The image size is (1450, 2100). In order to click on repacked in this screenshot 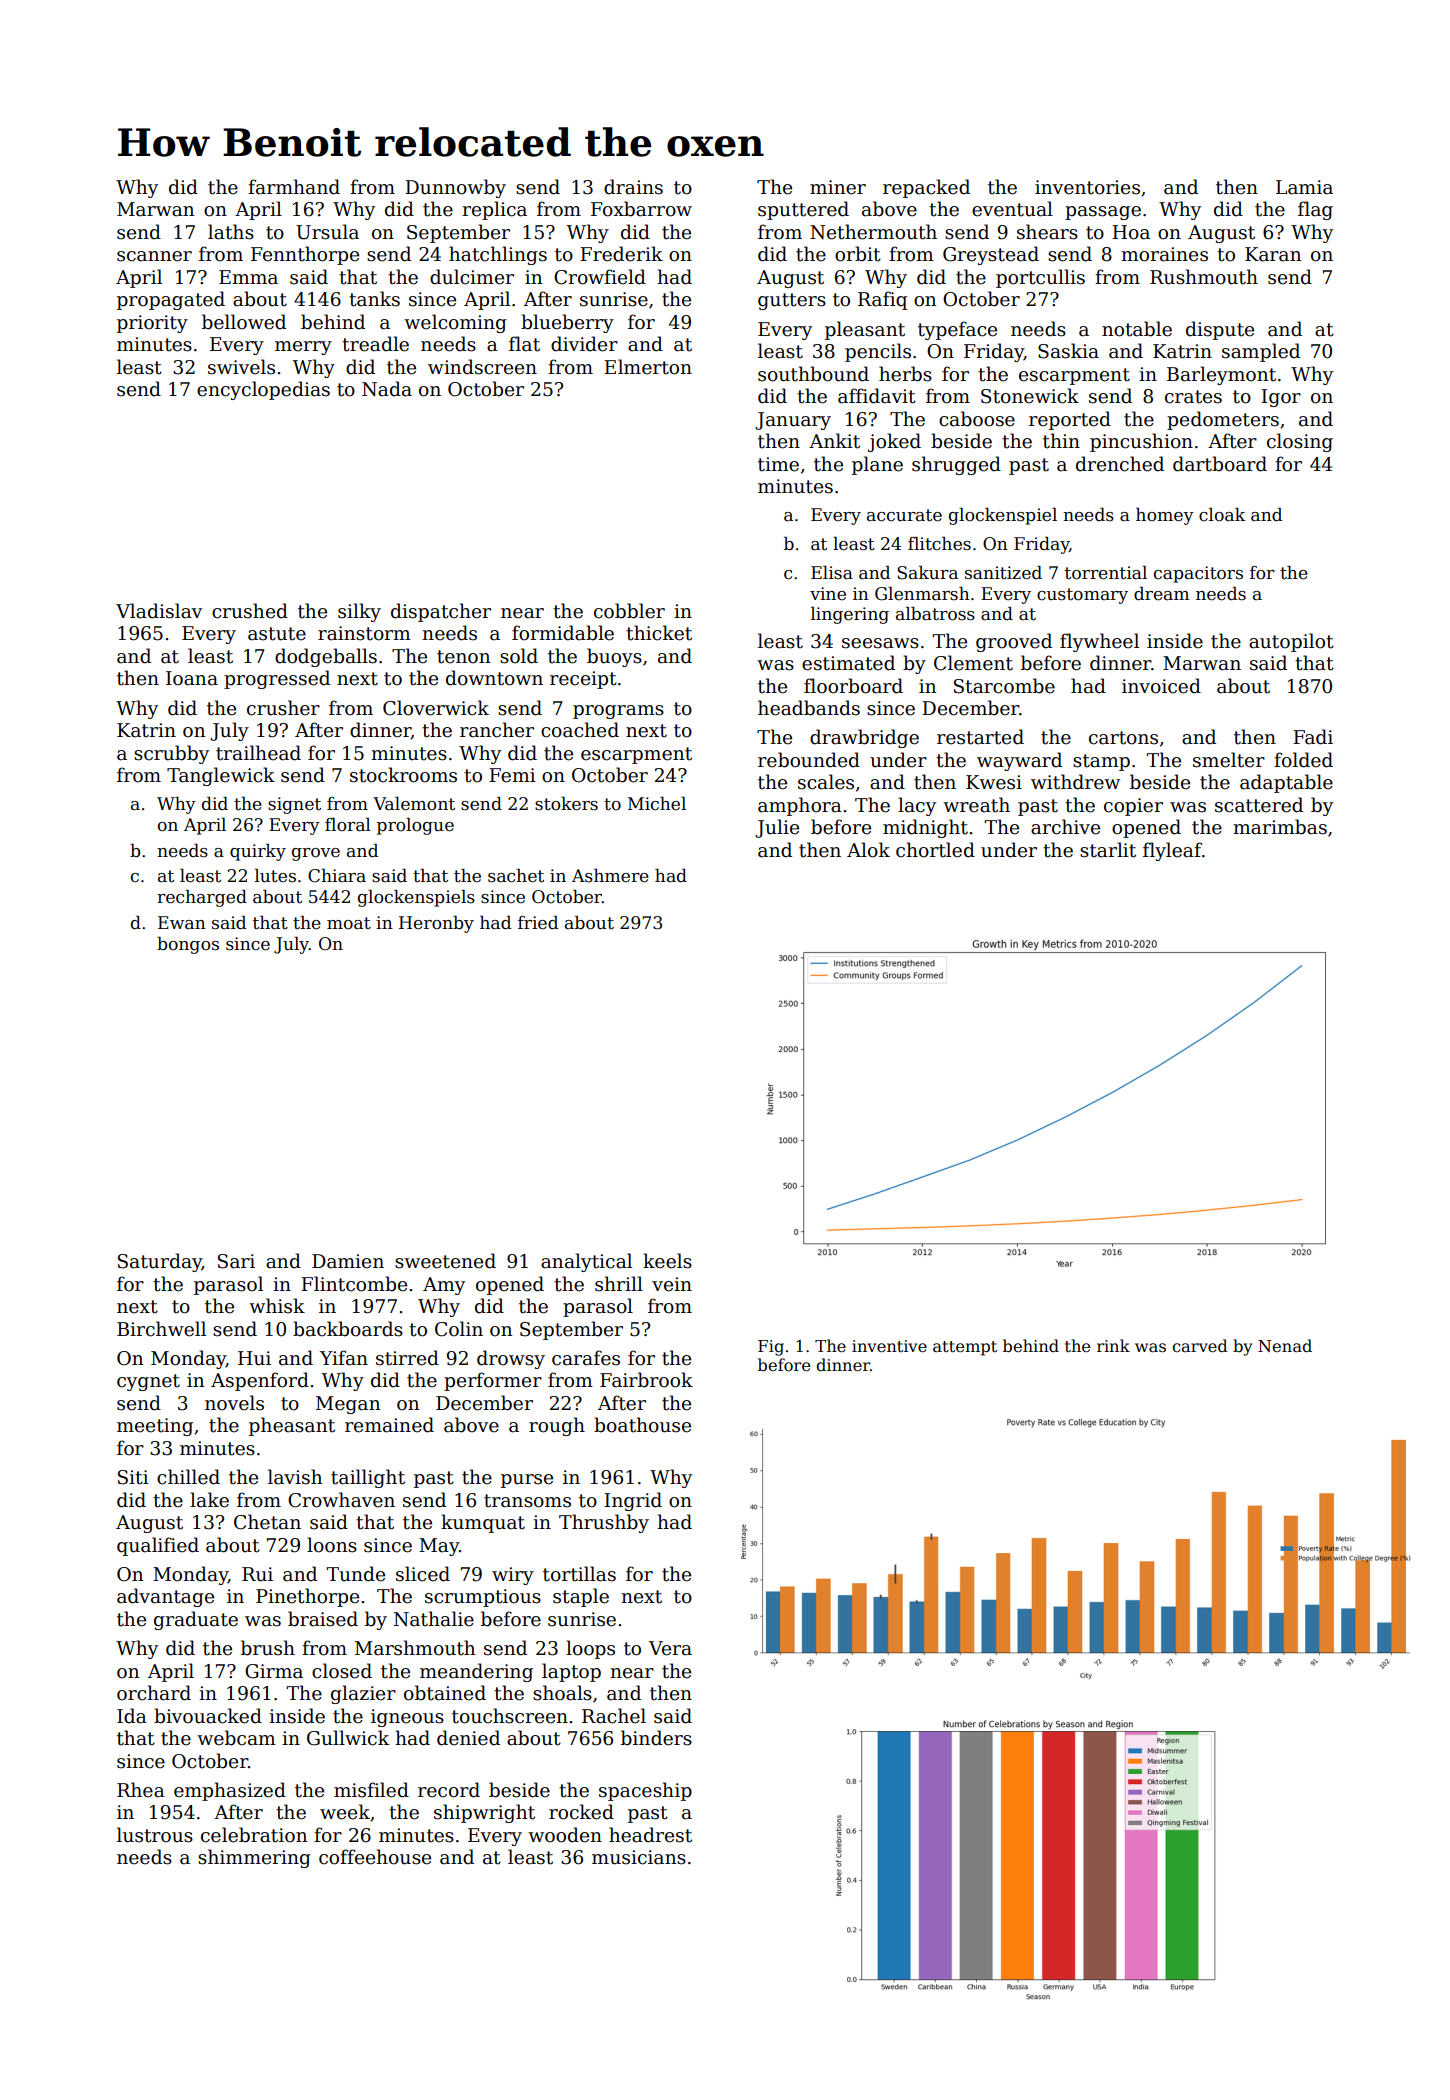, I will do `click(926, 188)`.
